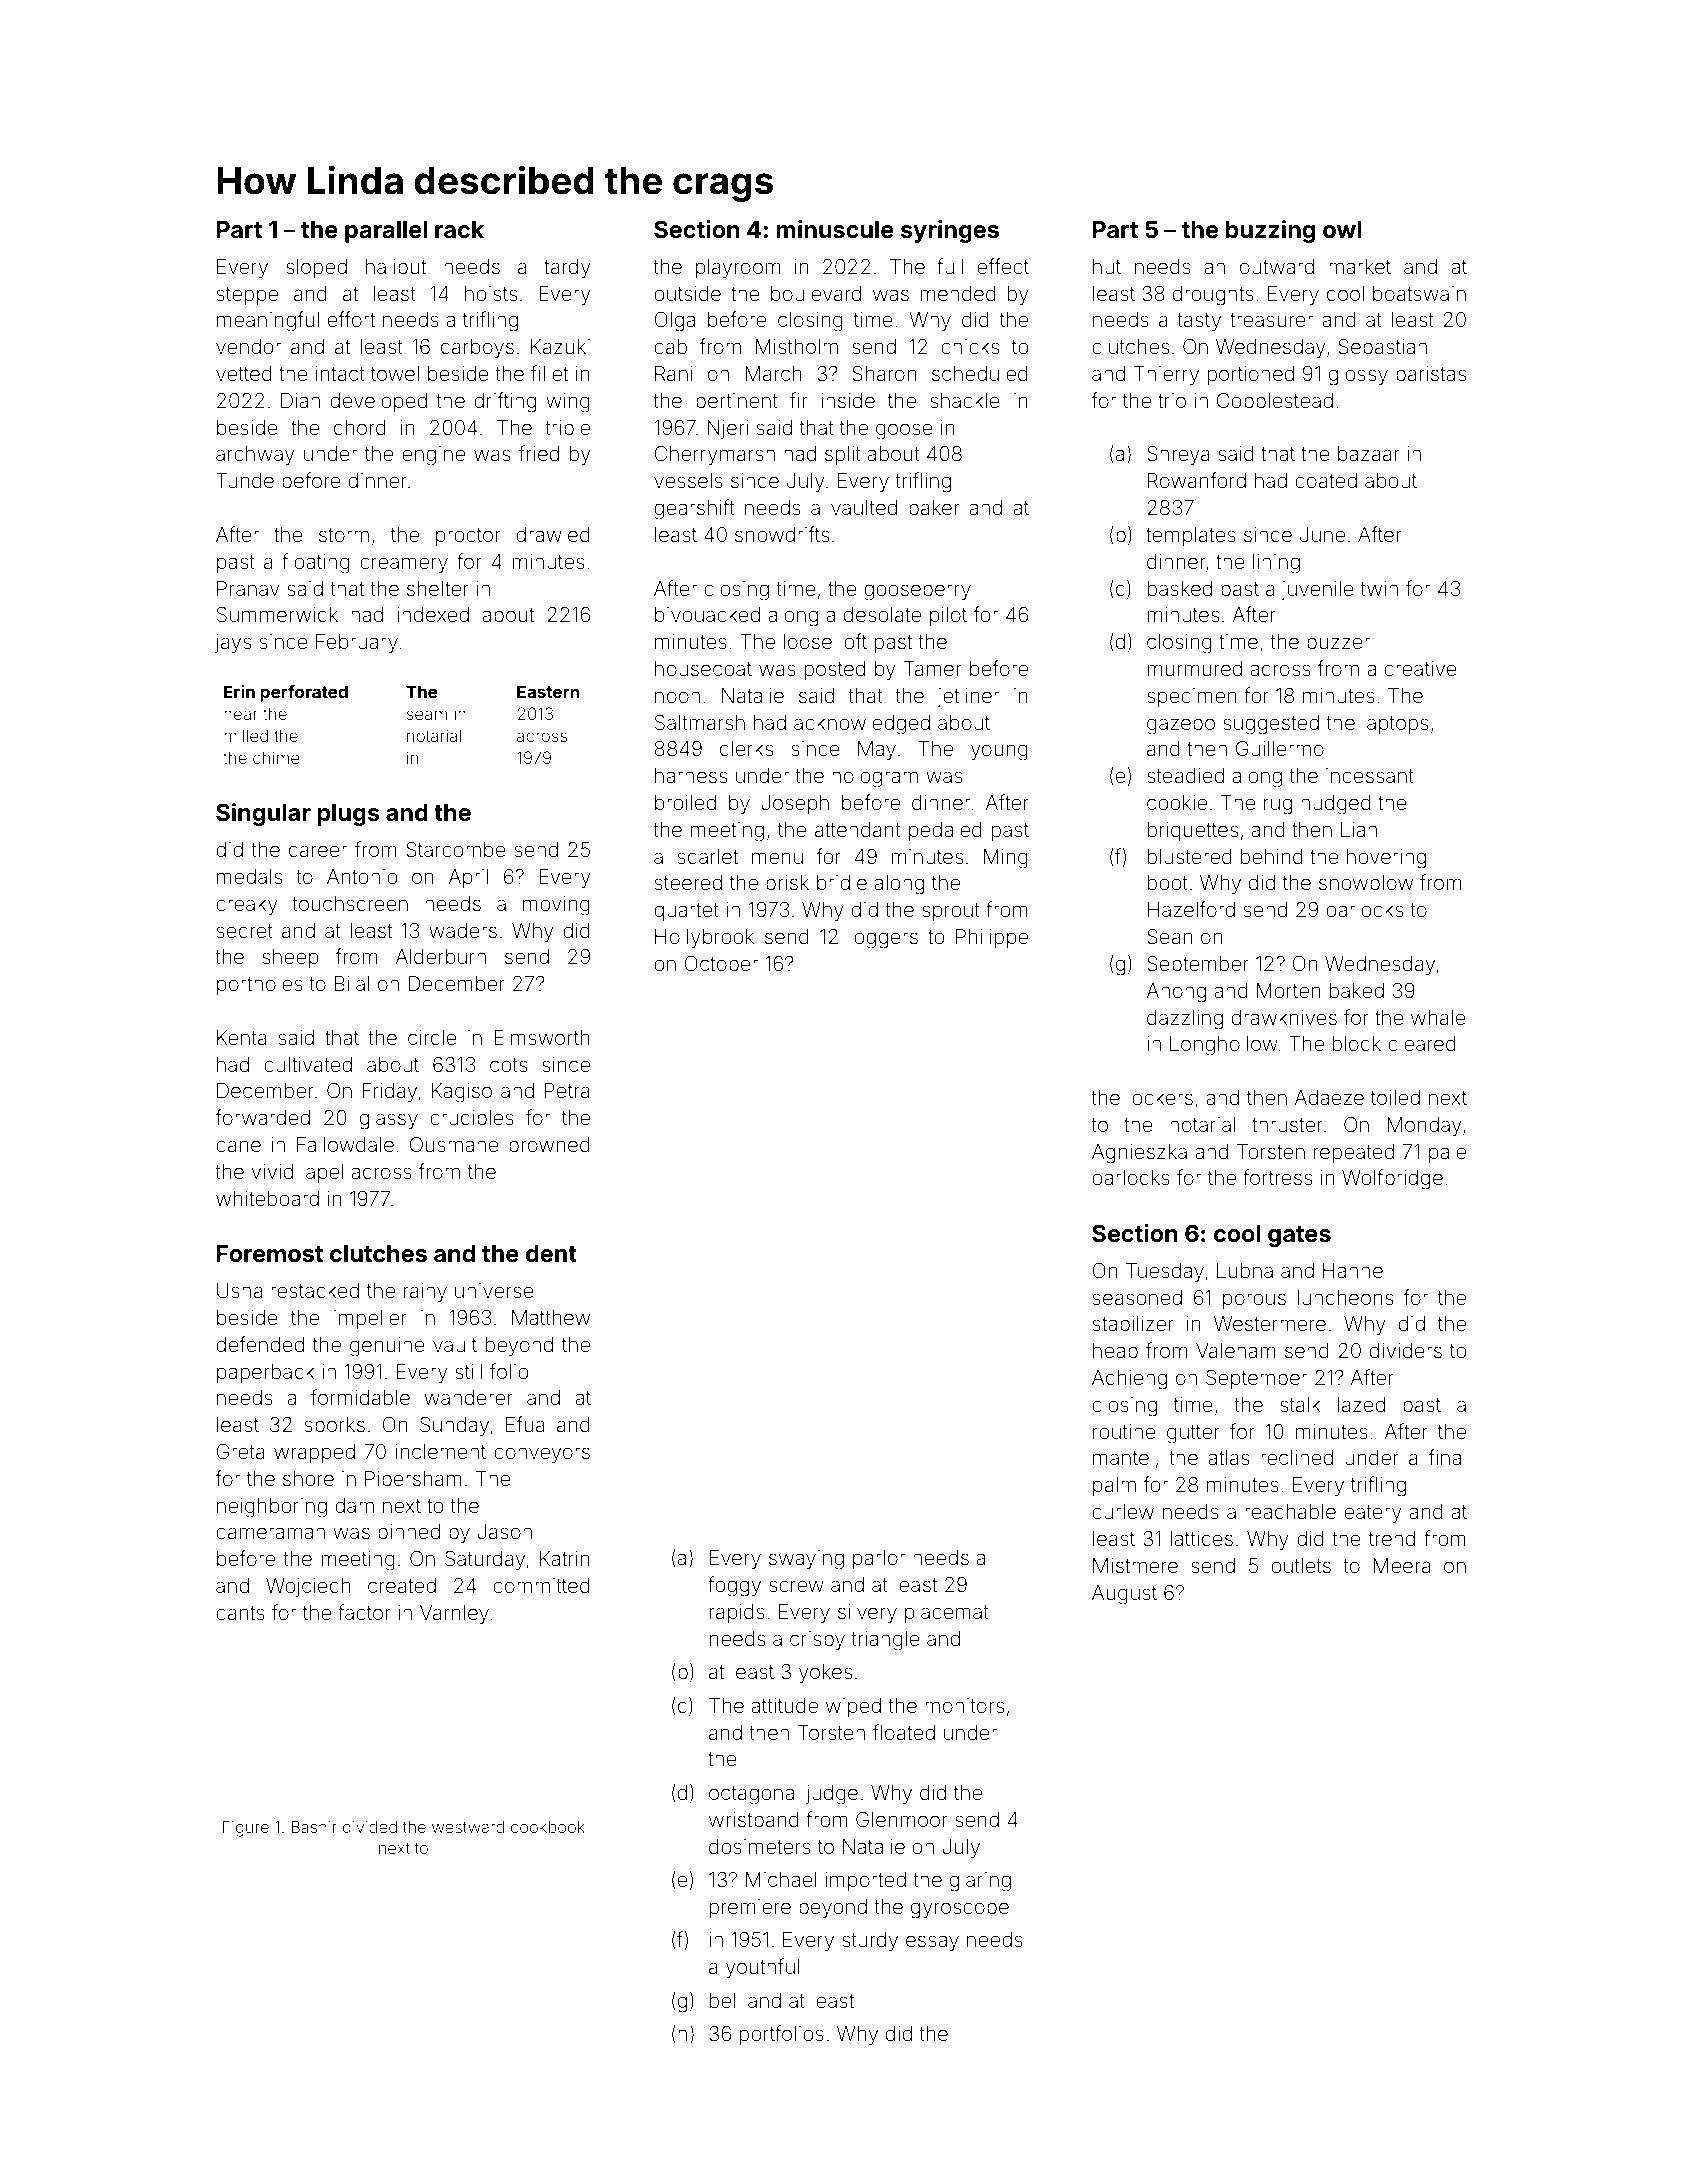 The height and width of the document is (2178, 1683). What do you see at coordinates (246, 1829) in the document?
I see `Figure` at bounding box center [246, 1829].
